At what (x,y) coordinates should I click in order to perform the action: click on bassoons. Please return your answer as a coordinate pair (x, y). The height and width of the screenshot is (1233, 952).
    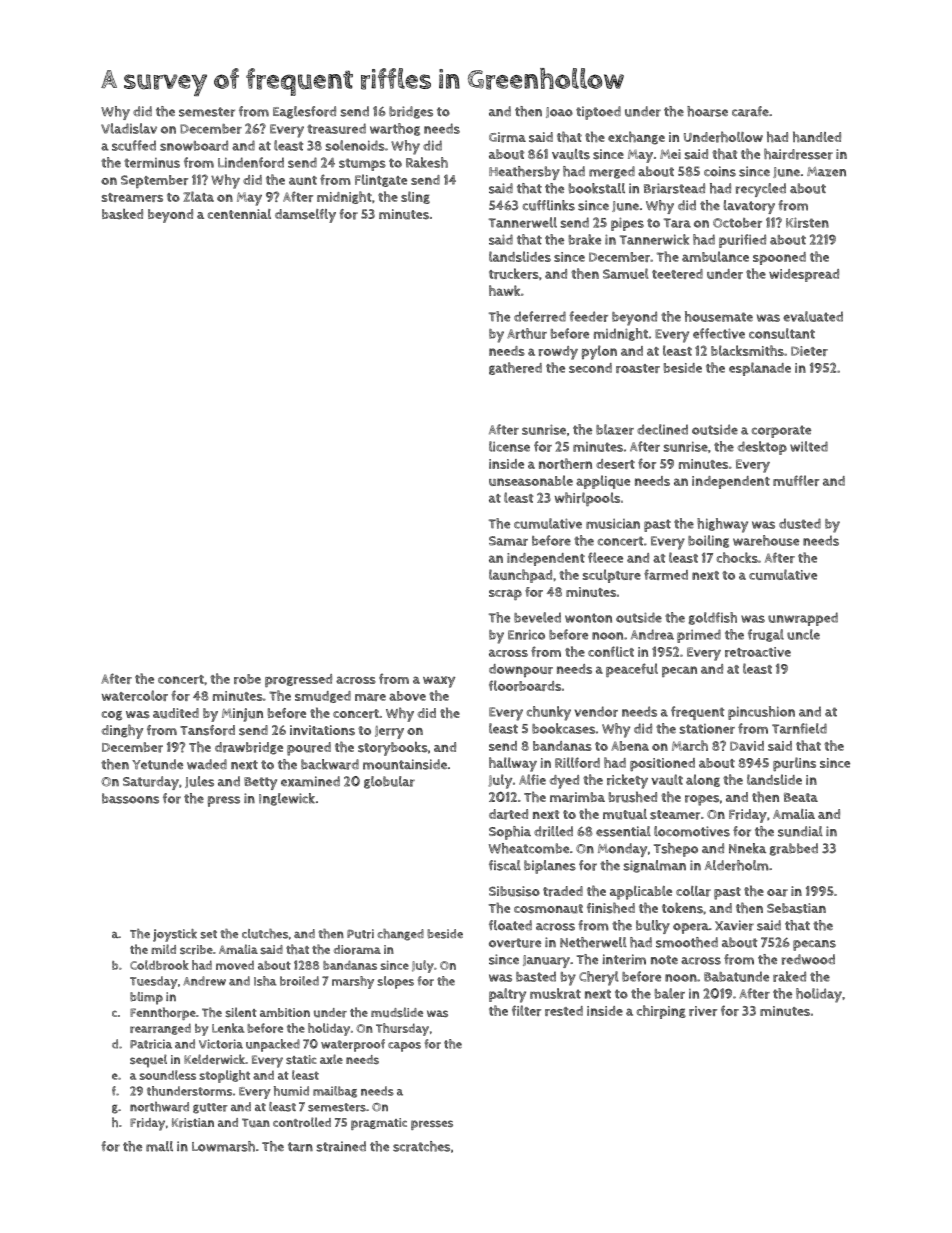
    Looking at the image, I should click on (130, 798).
